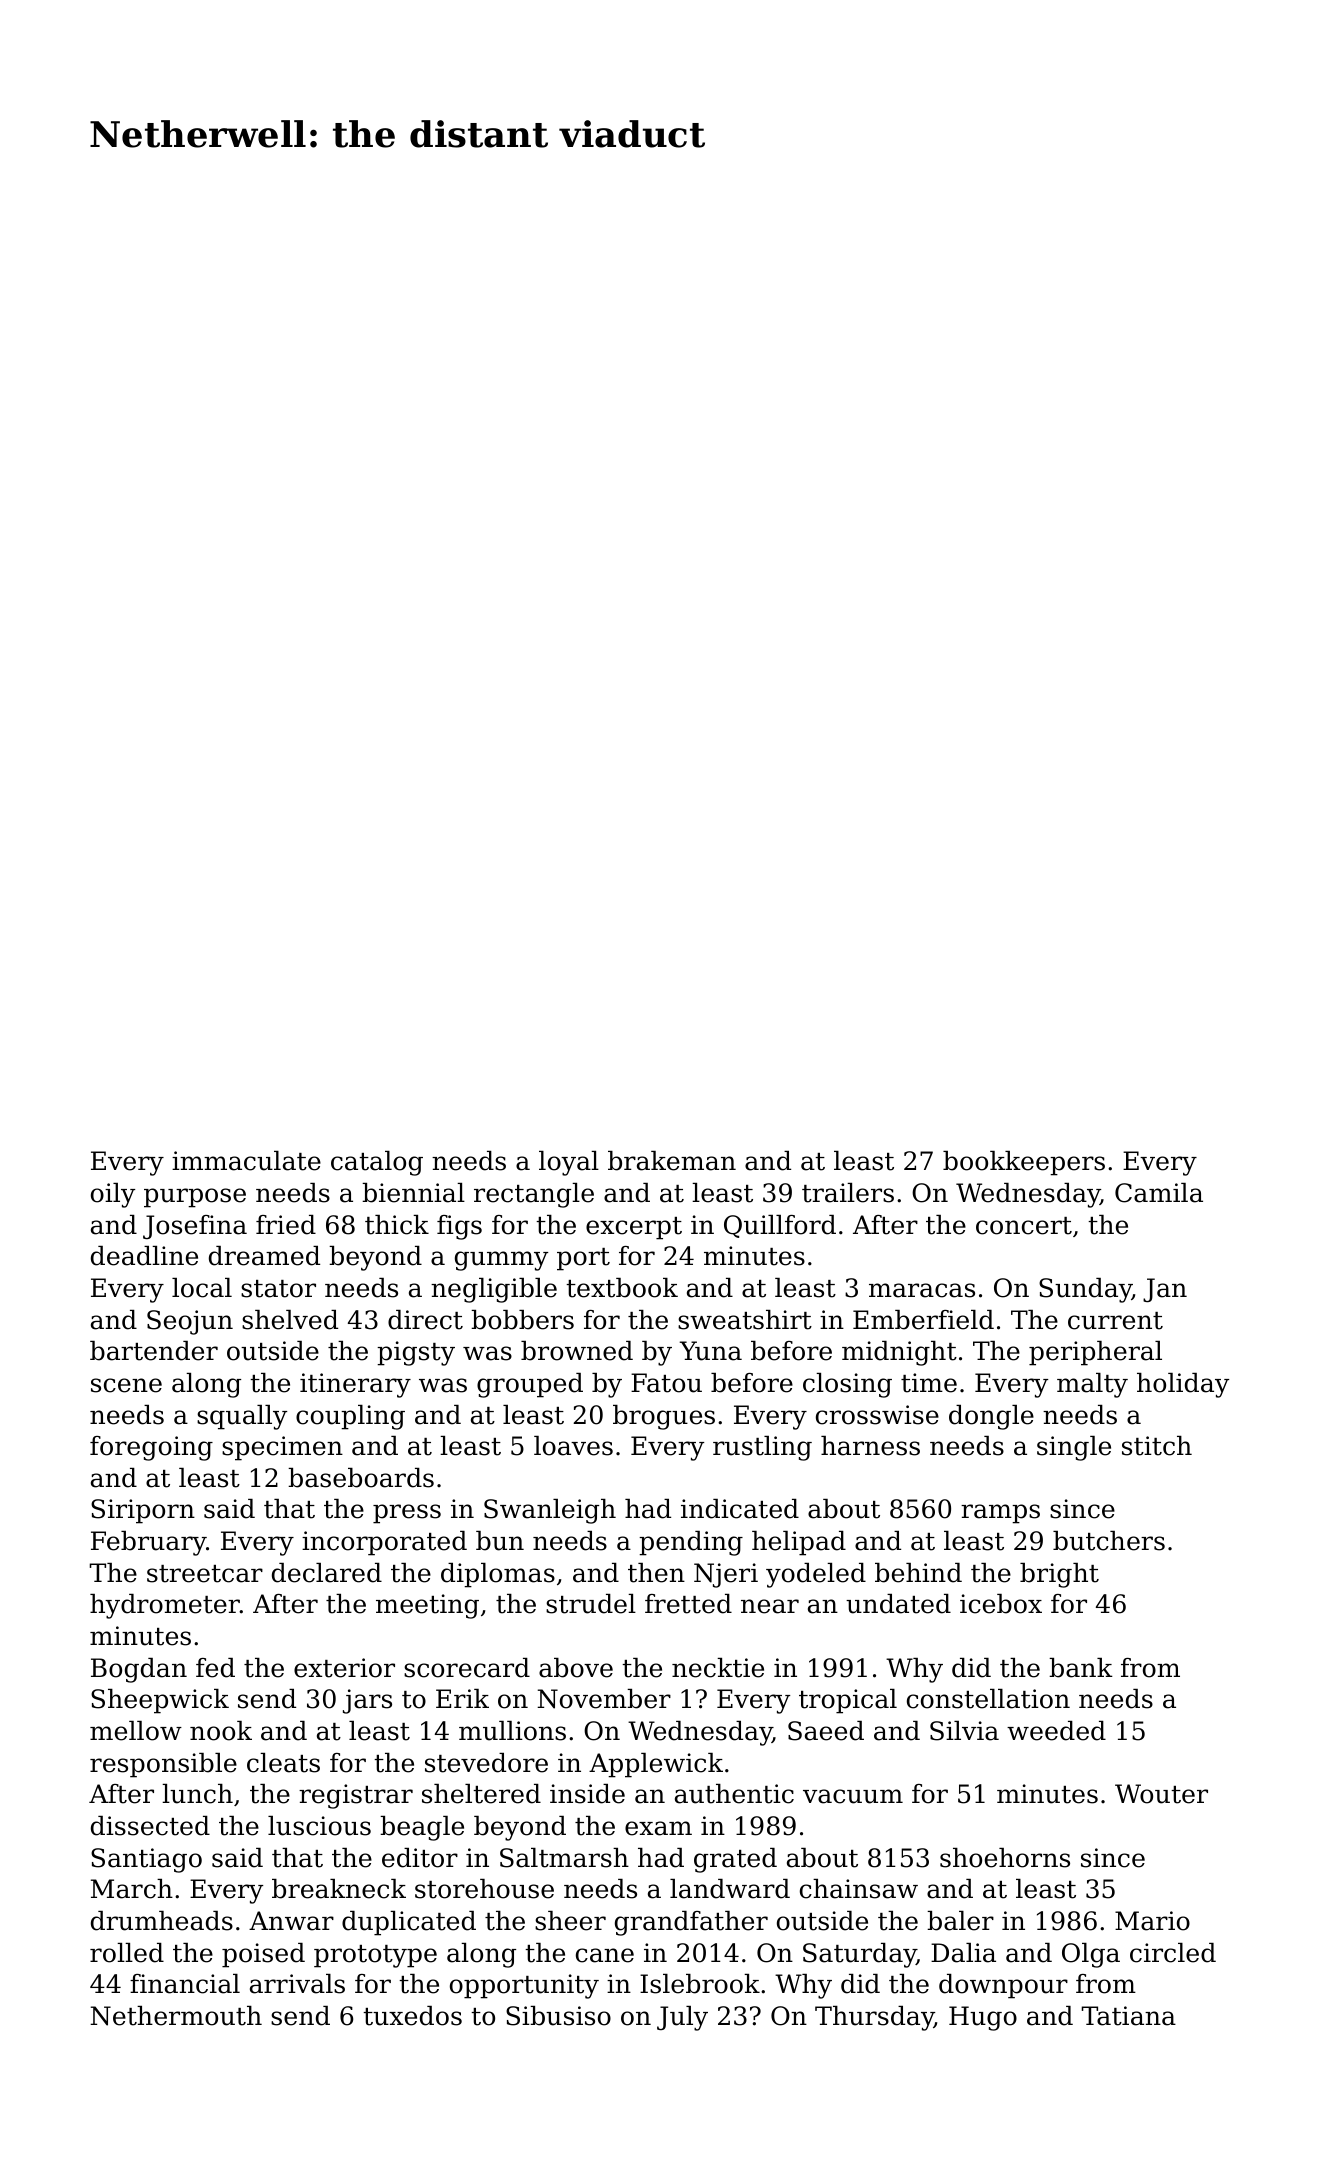 The width and height of the screenshot is (1319, 2172). I want to click on shoehorns, so click(1005, 1858).
